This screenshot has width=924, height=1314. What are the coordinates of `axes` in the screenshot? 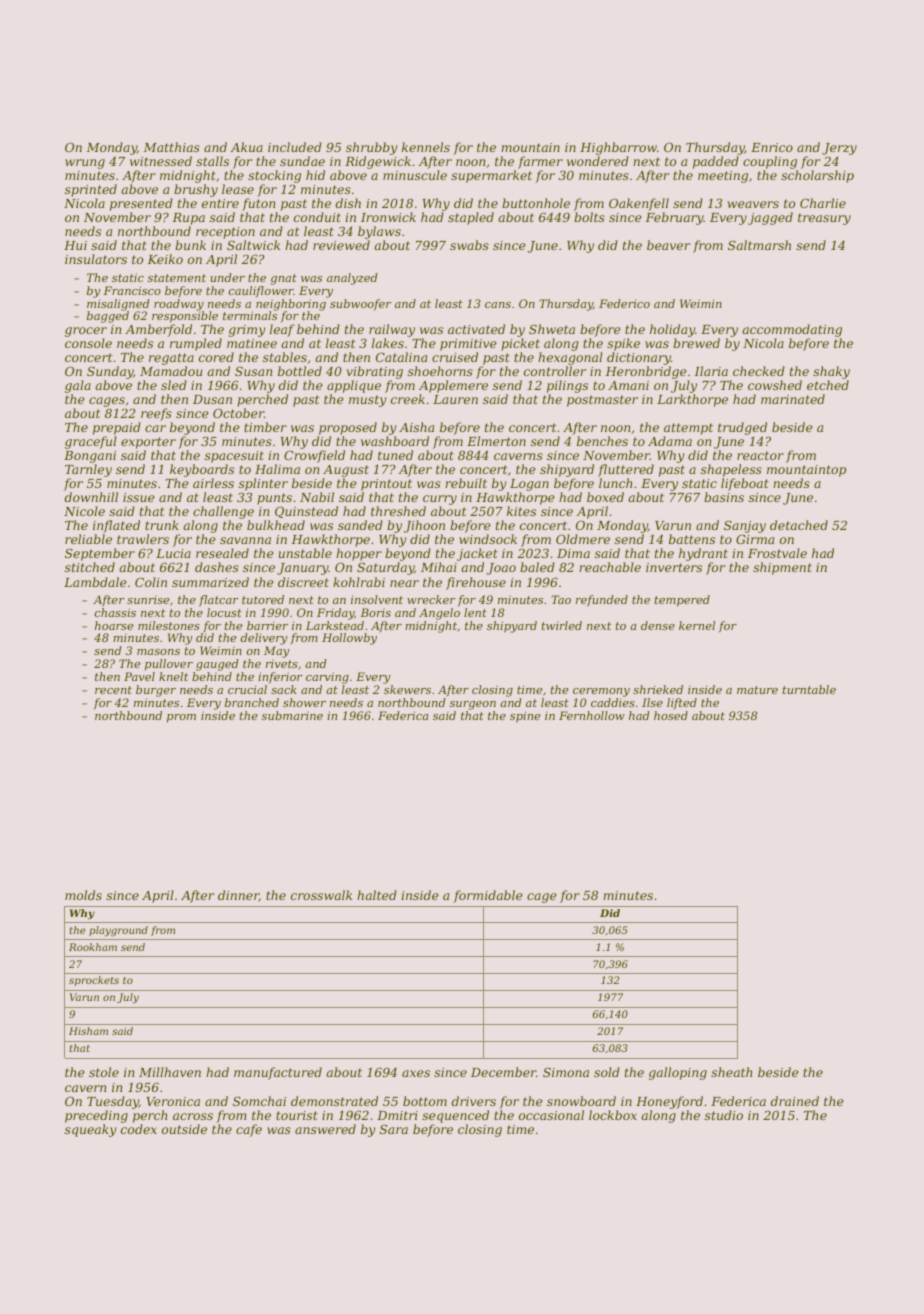 It's located at (416, 1073).
